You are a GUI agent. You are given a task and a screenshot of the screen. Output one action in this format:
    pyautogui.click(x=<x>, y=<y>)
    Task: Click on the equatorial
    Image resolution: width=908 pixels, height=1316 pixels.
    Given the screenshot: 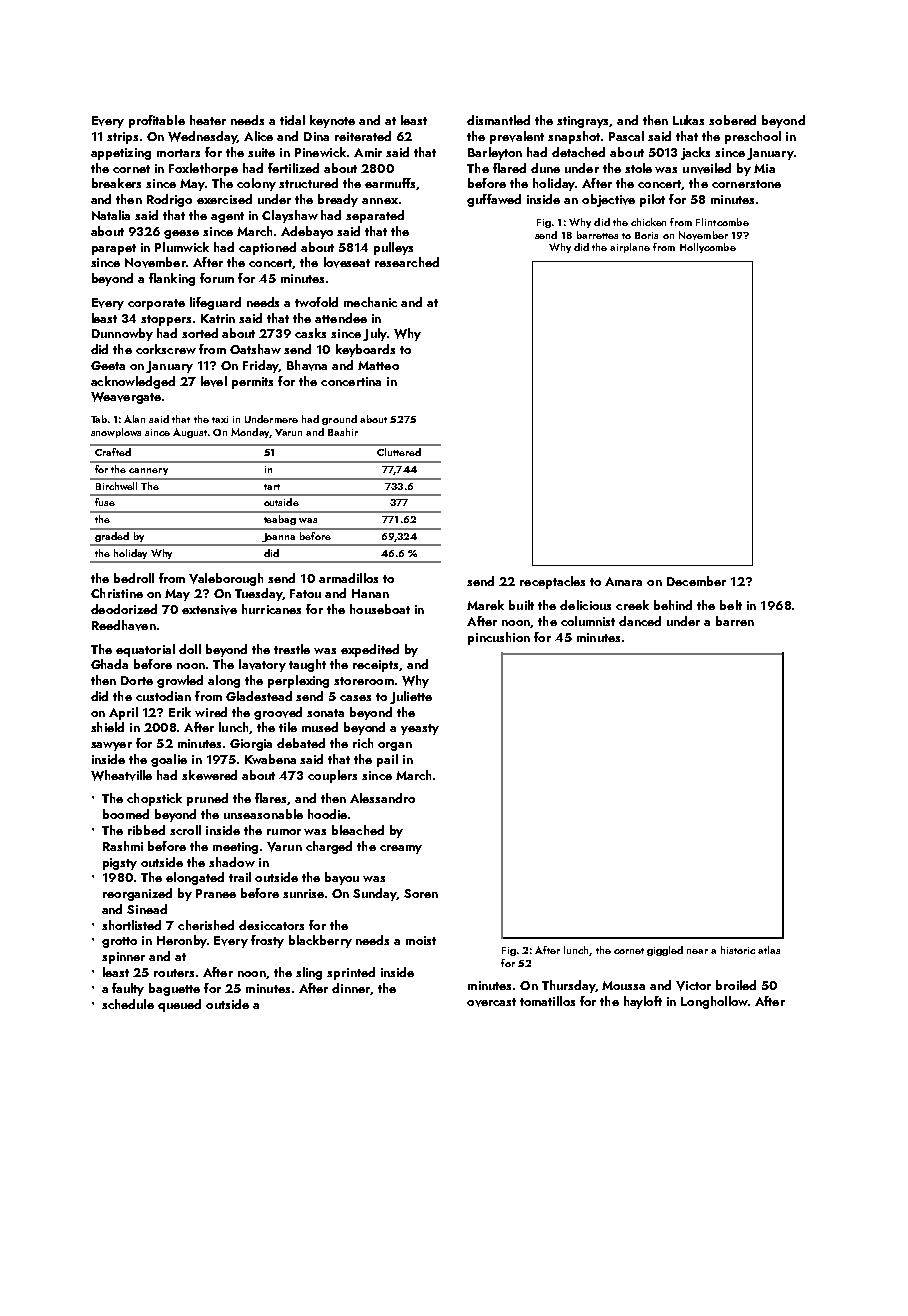 What is the action you would take?
    pyautogui.click(x=145, y=650)
